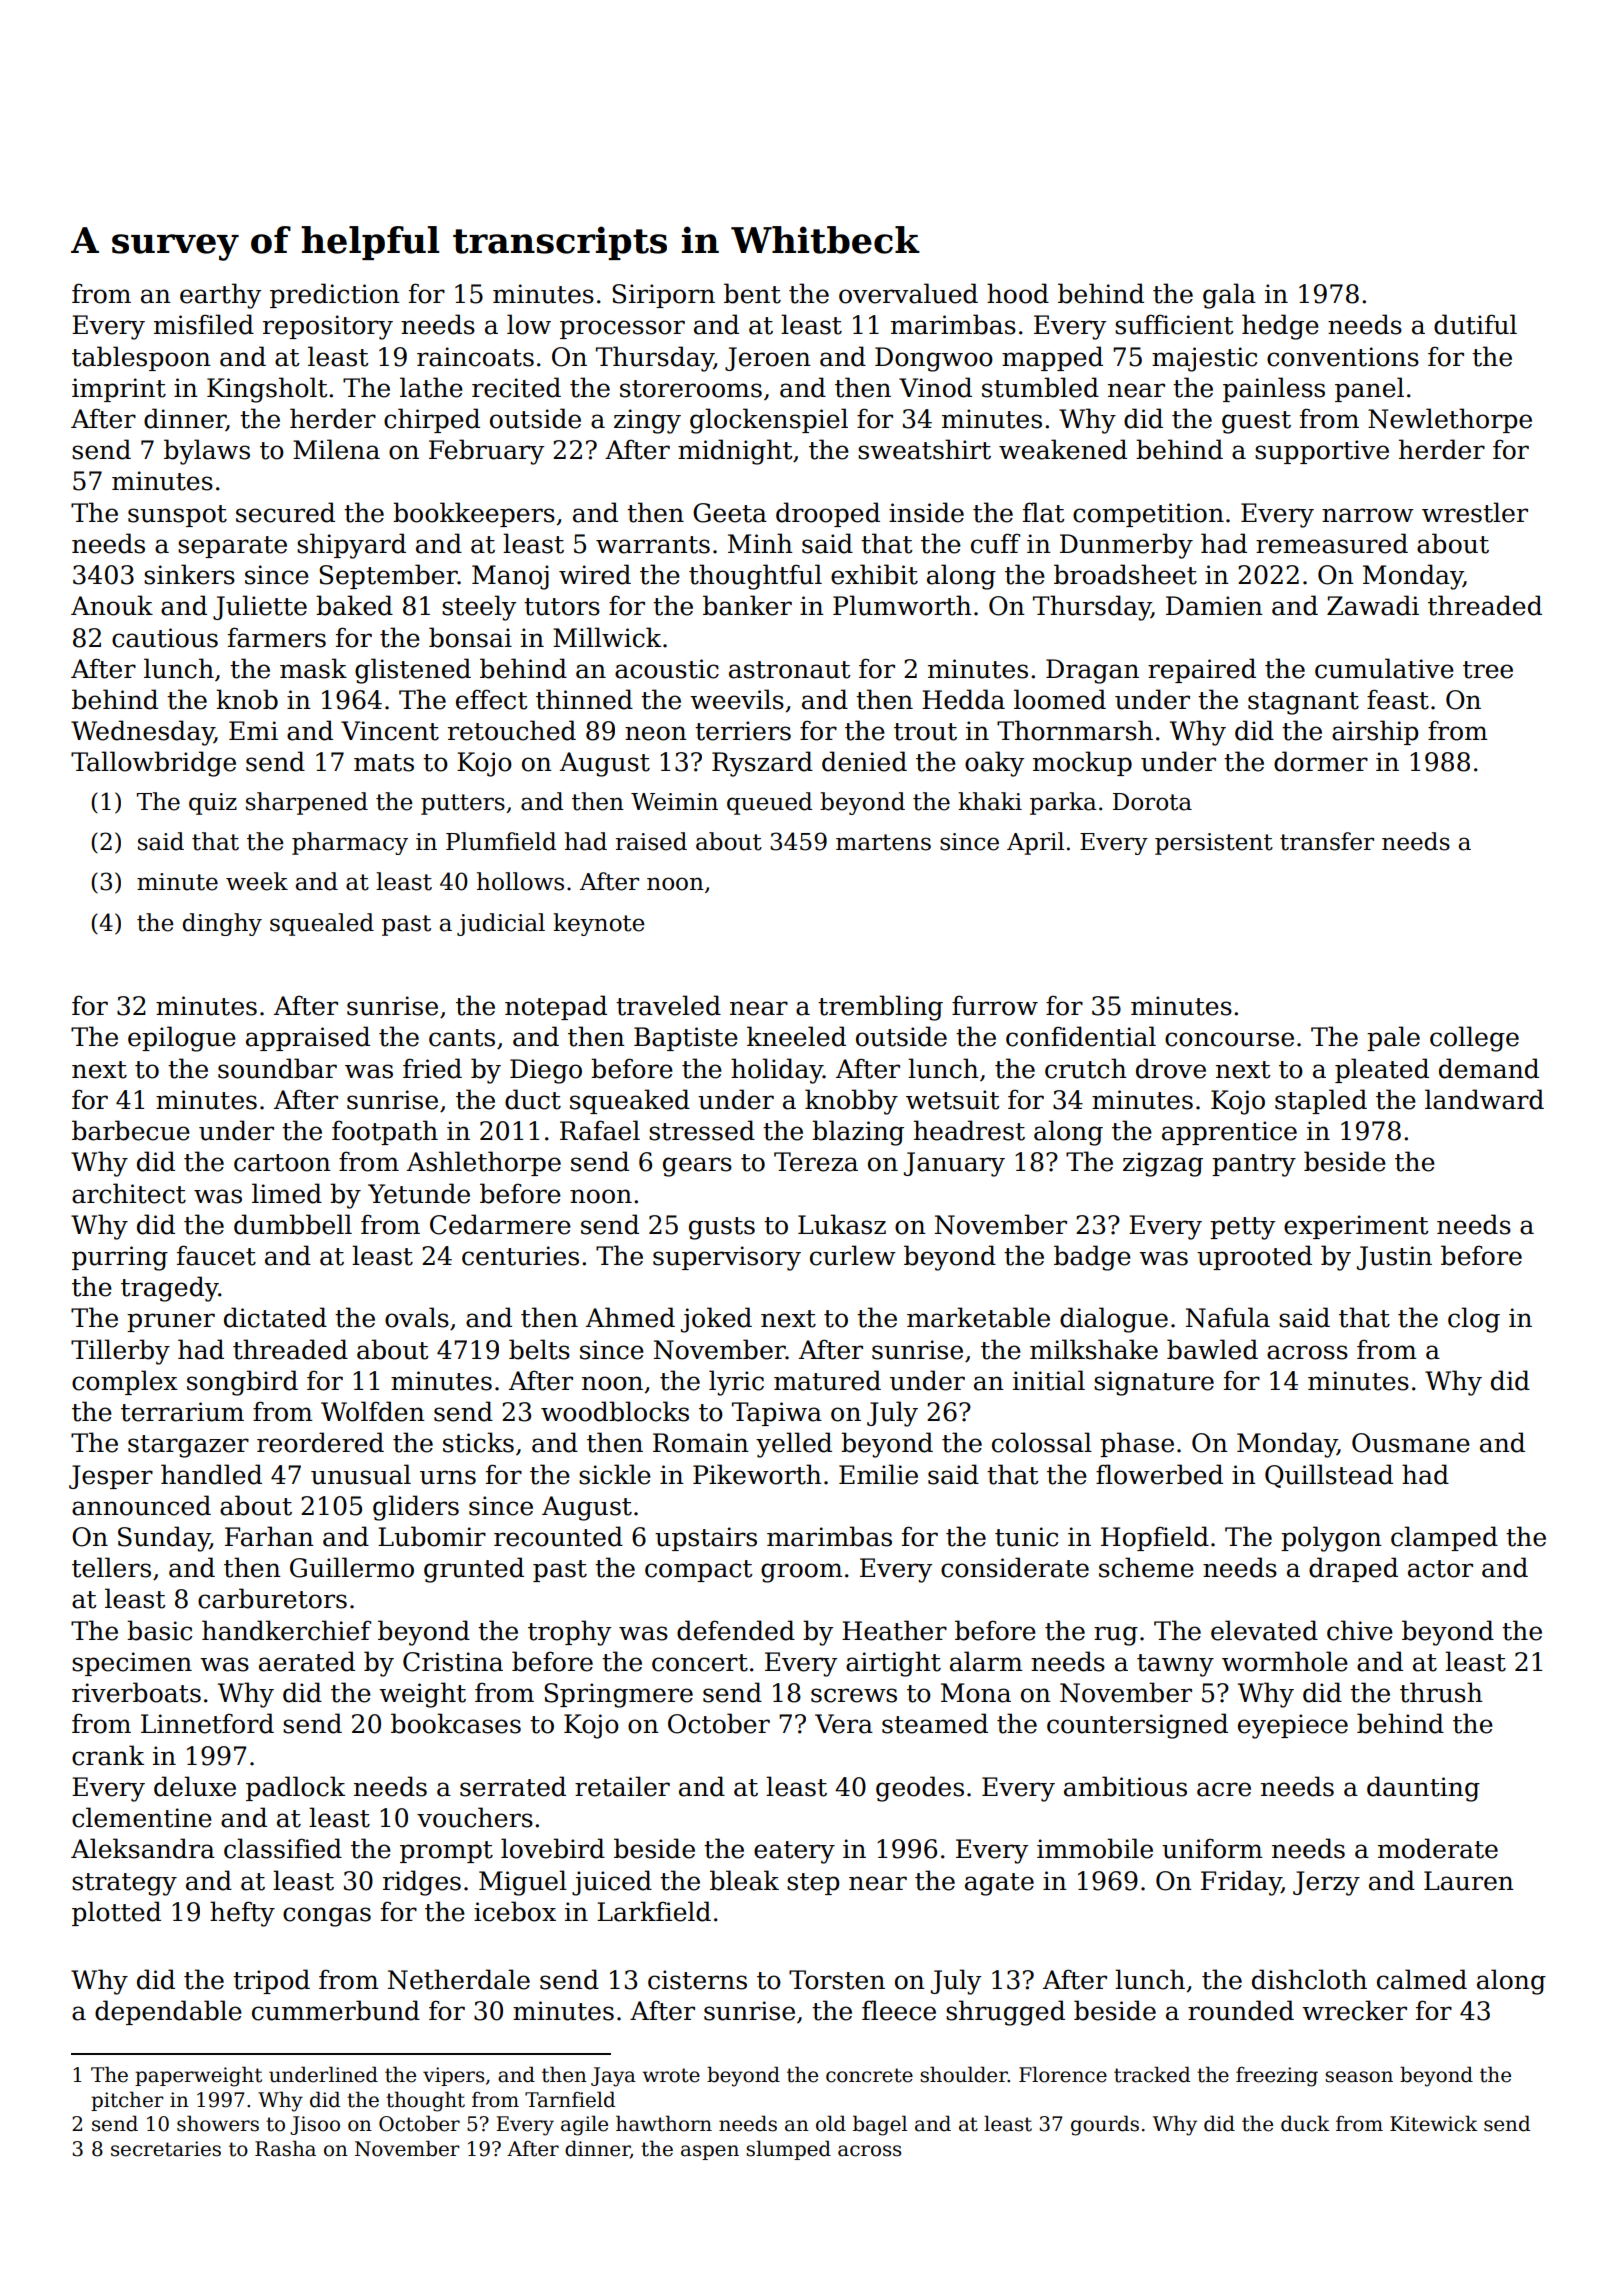 The width and height of the document is (1620, 2292). I want to click on dutiful, so click(1475, 324).
